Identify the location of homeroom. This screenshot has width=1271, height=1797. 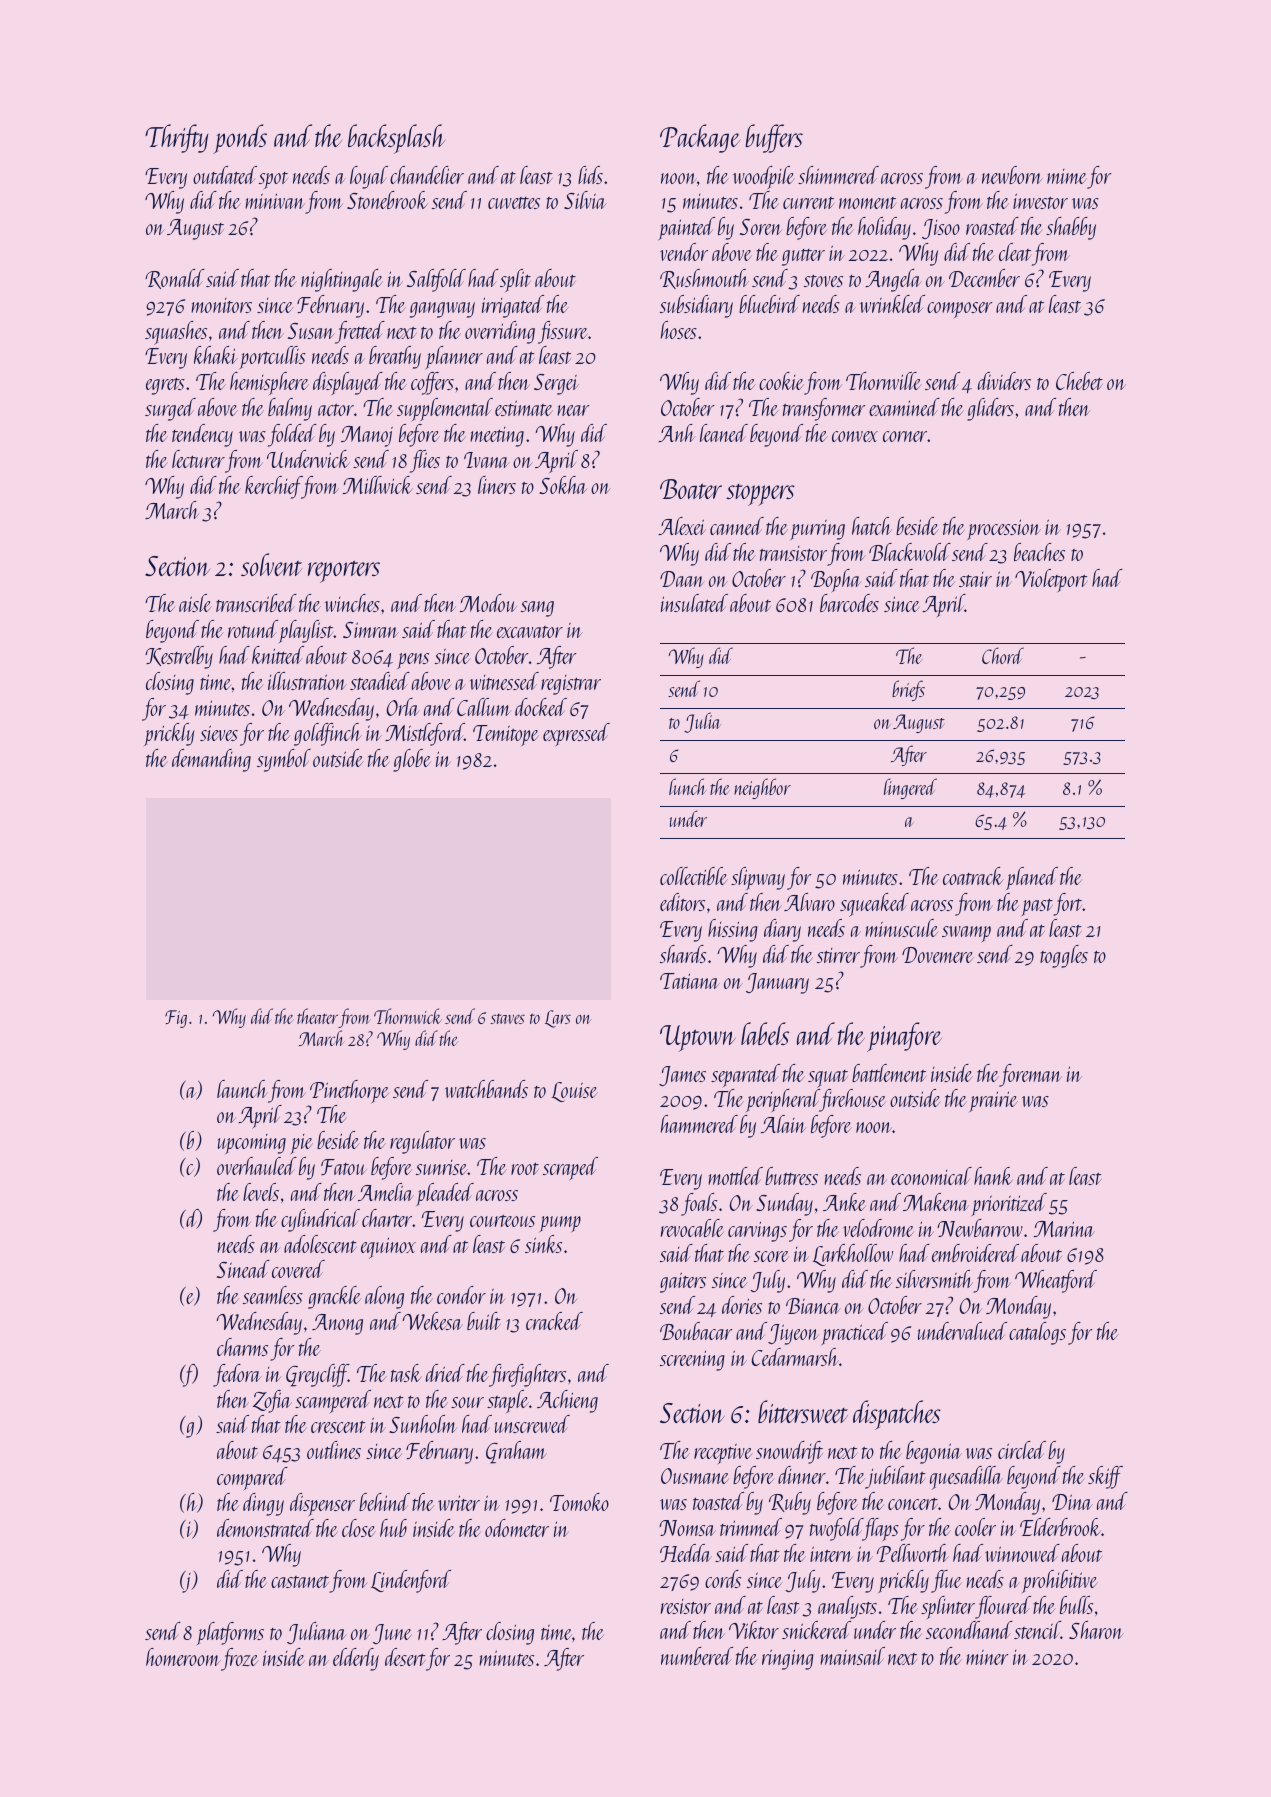
(183, 1657).
